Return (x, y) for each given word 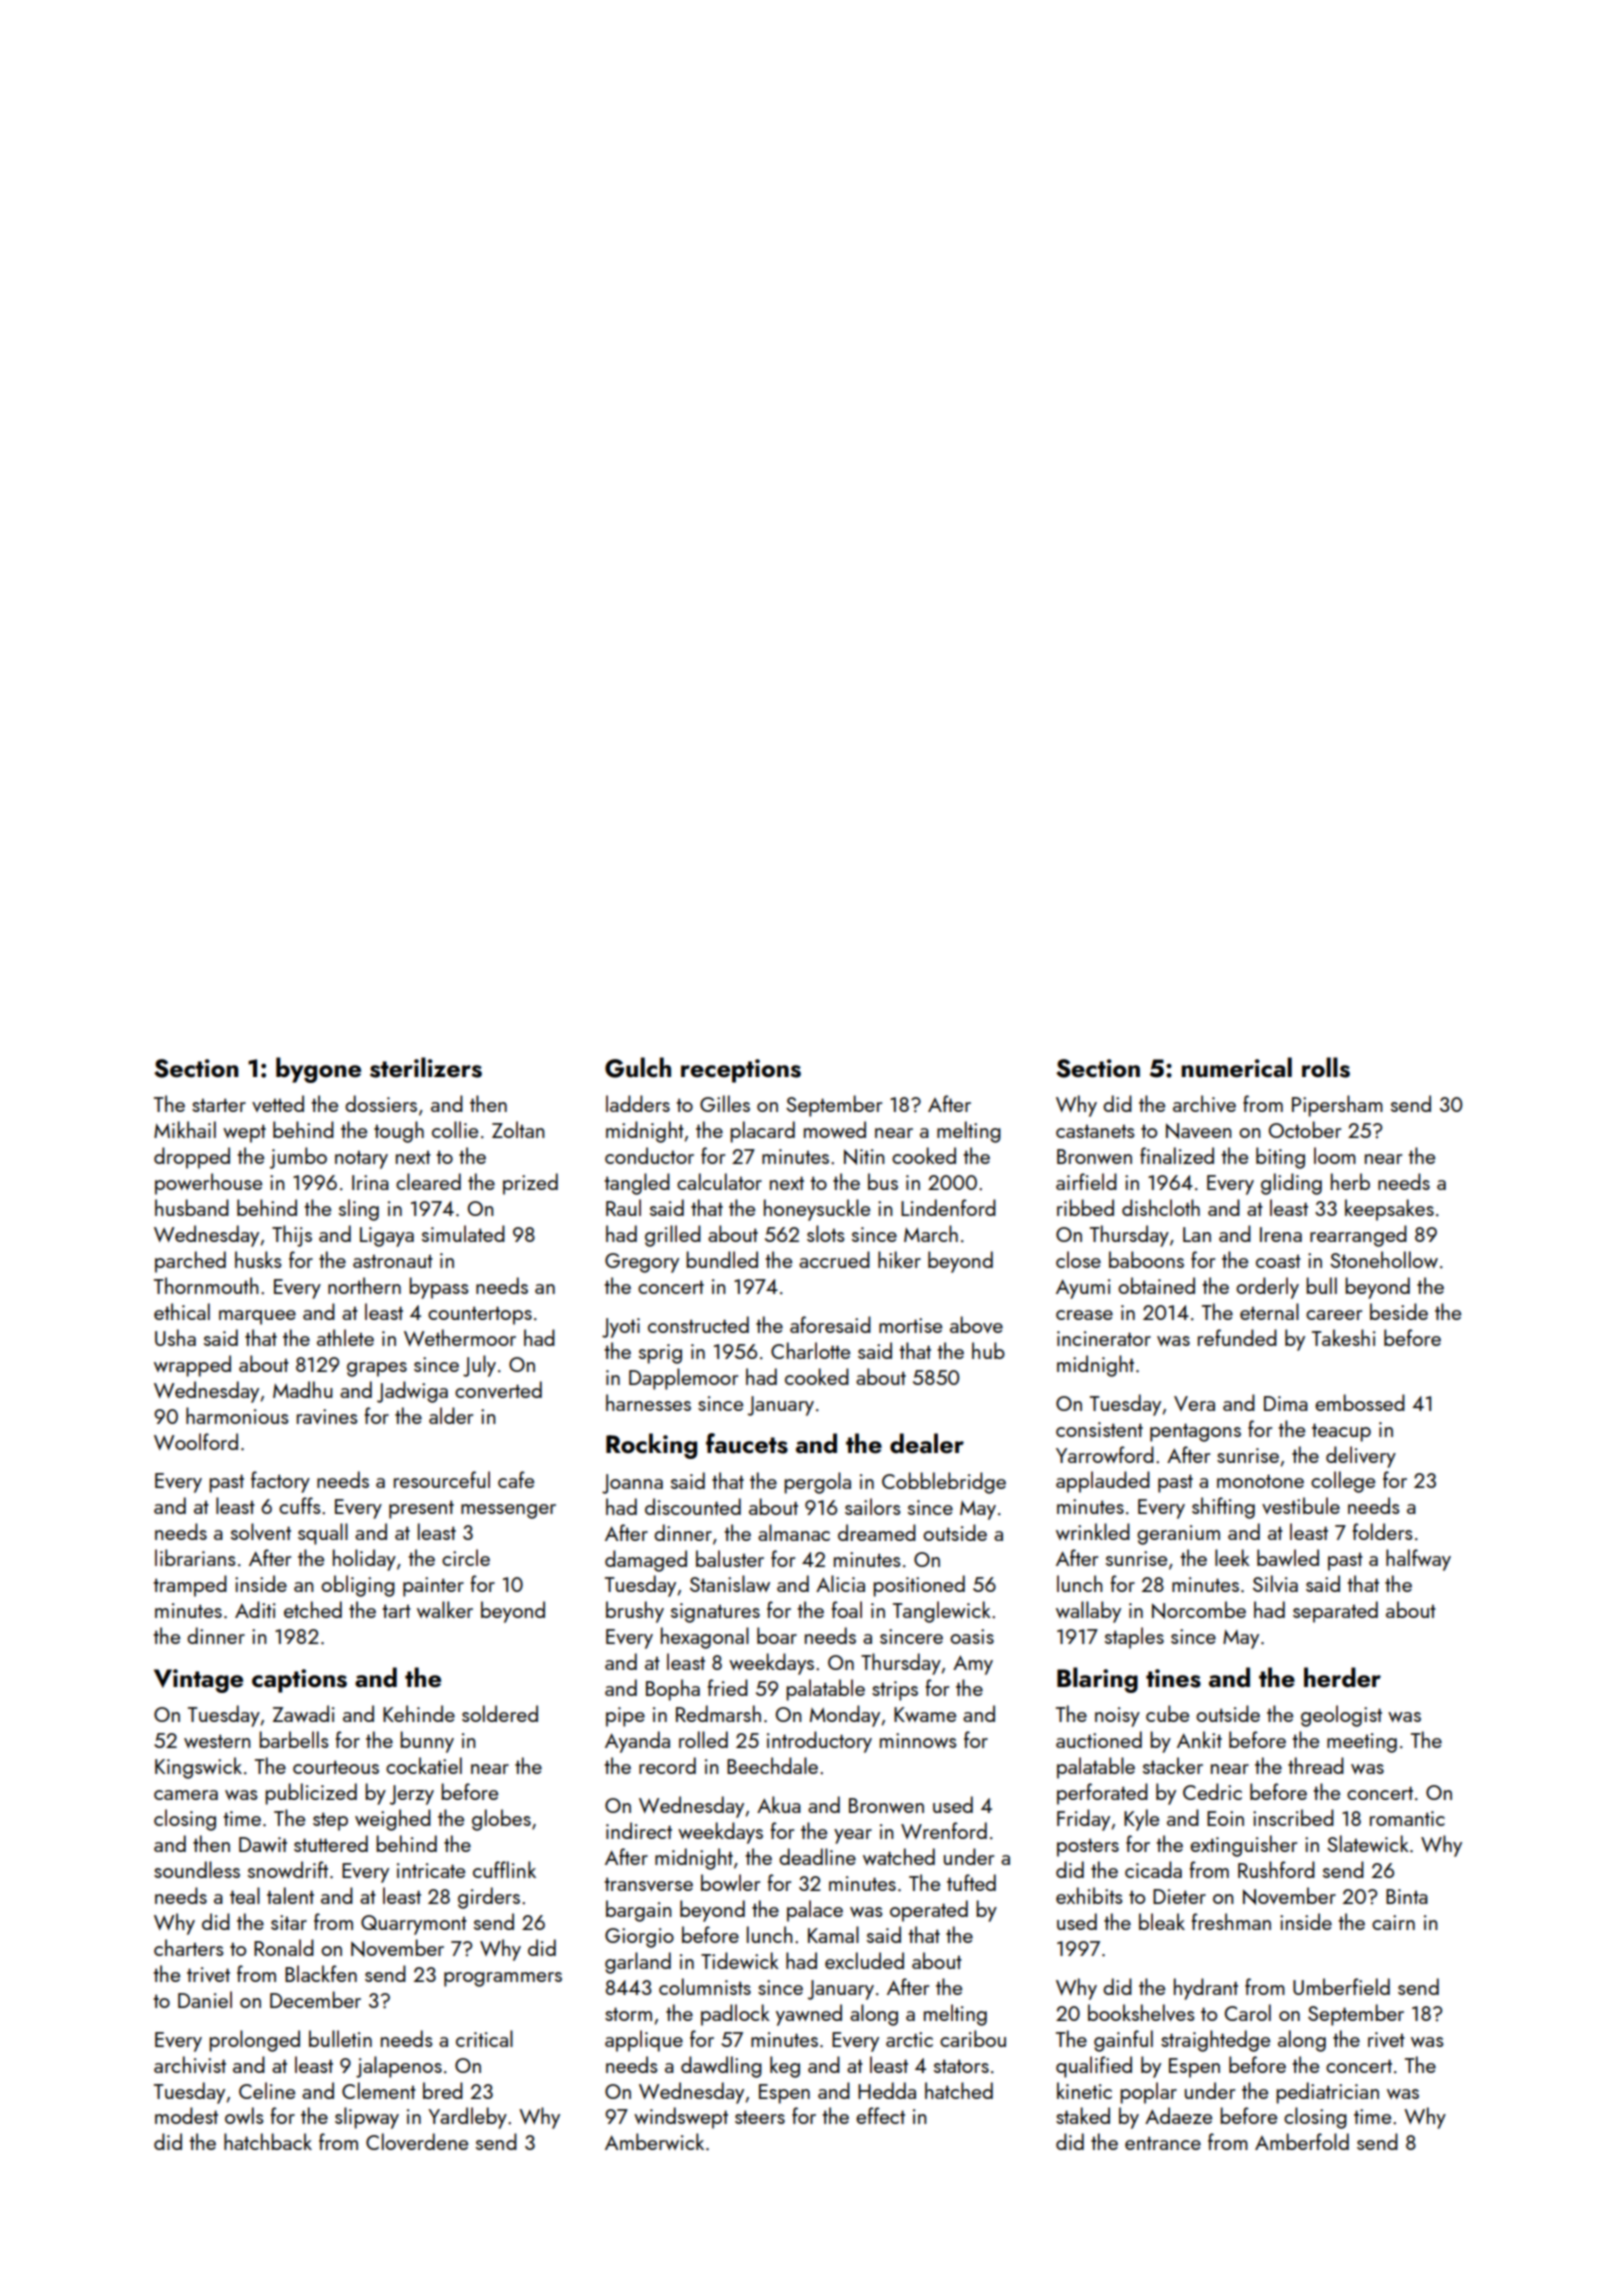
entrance (1163, 2143)
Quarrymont (414, 1925)
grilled (673, 1236)
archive (1204, 1103)
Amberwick (654, 2141)
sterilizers (426, 1067)
